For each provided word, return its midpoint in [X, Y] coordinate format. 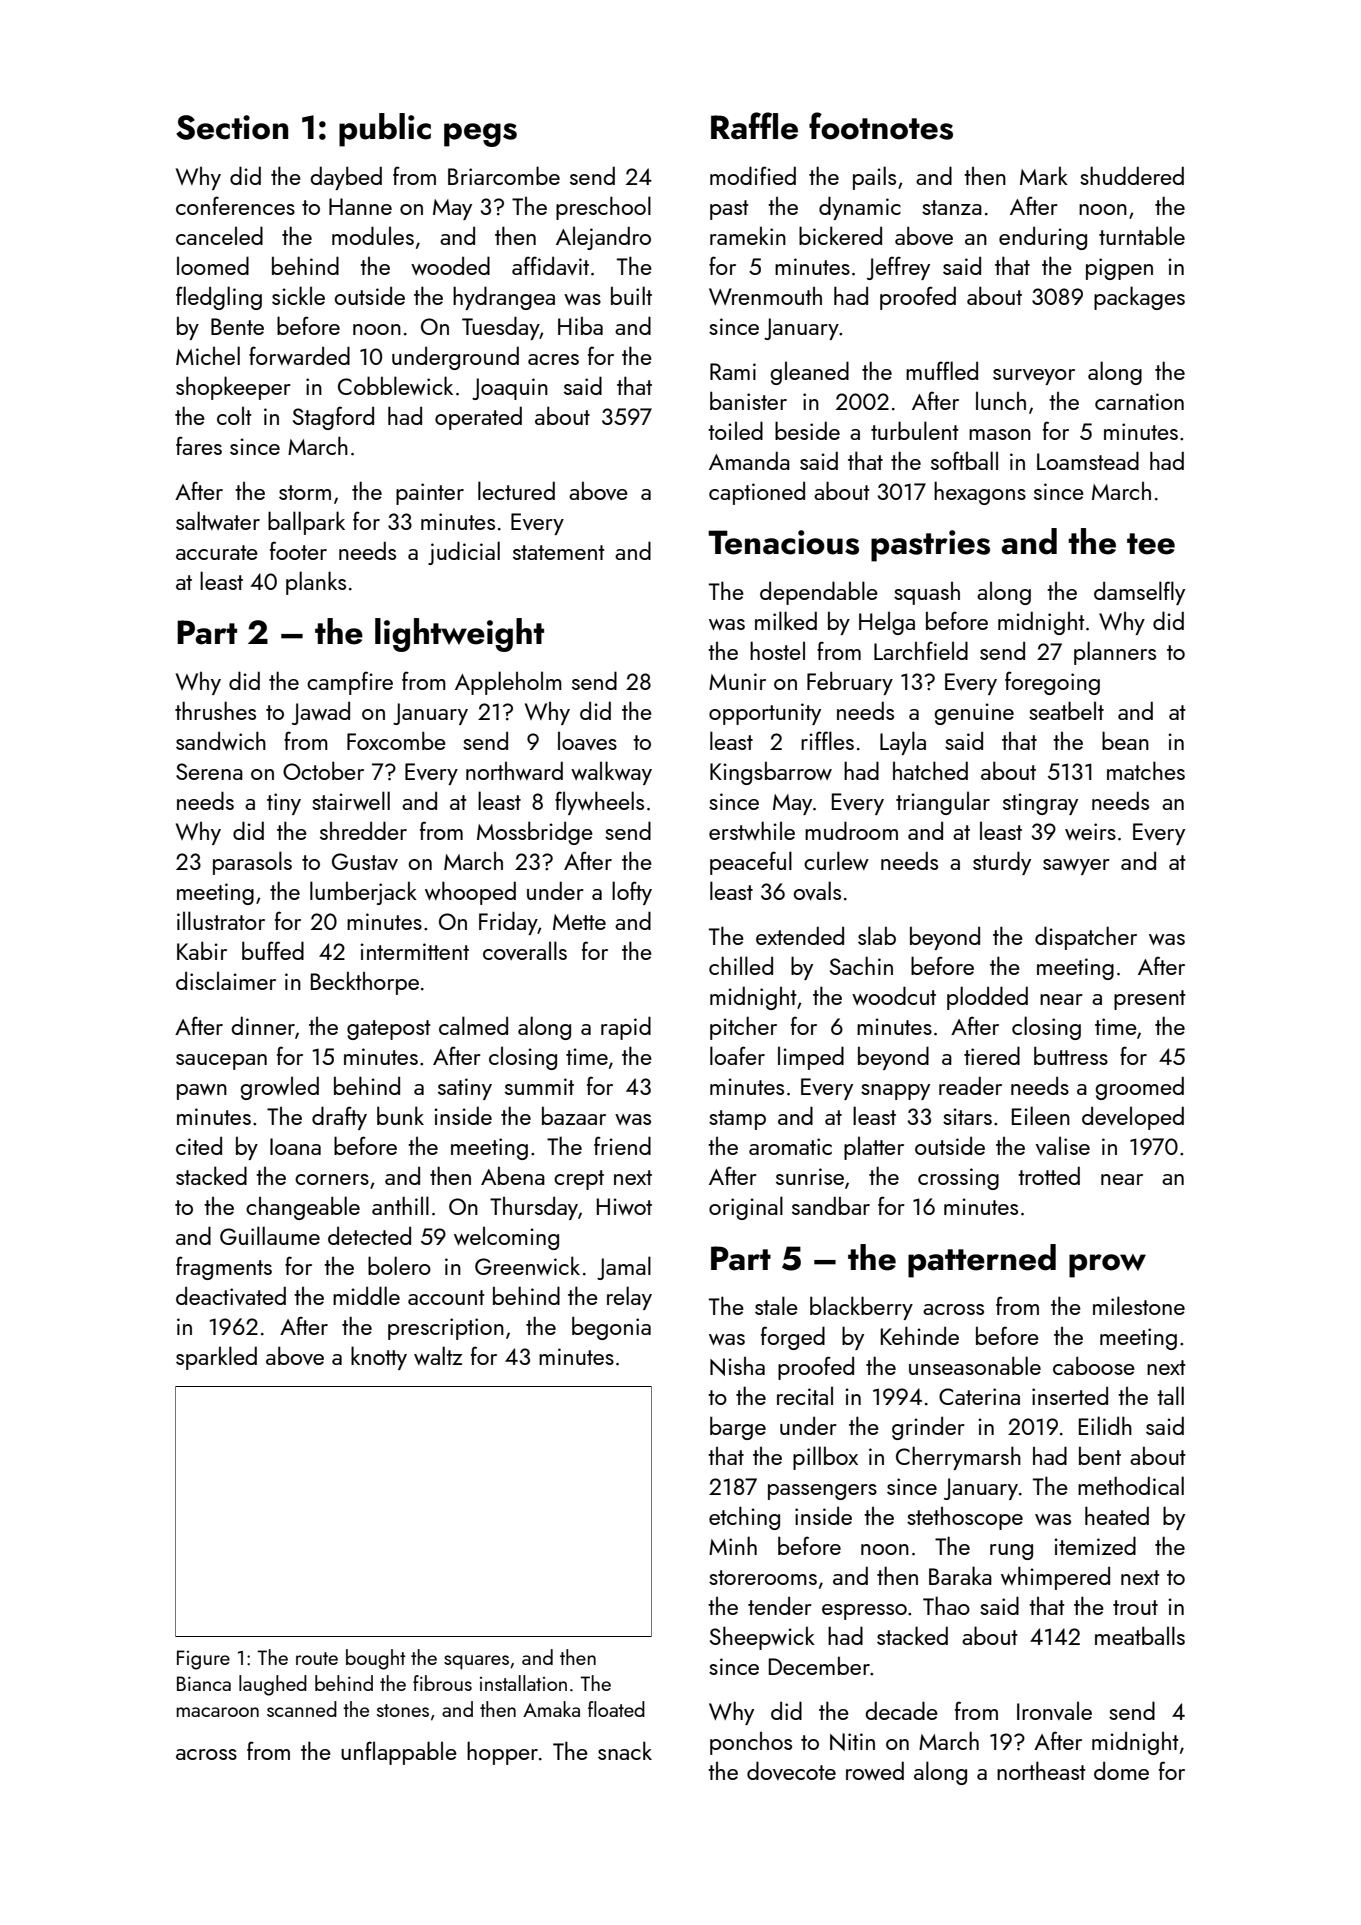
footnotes [881, 126]
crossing [958, 1179]
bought [375, 1659]
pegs [480, 135]
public [385, 130]
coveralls [525, 950]
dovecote [791, 1770]
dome [1121, 1770]
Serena [209, 771]
